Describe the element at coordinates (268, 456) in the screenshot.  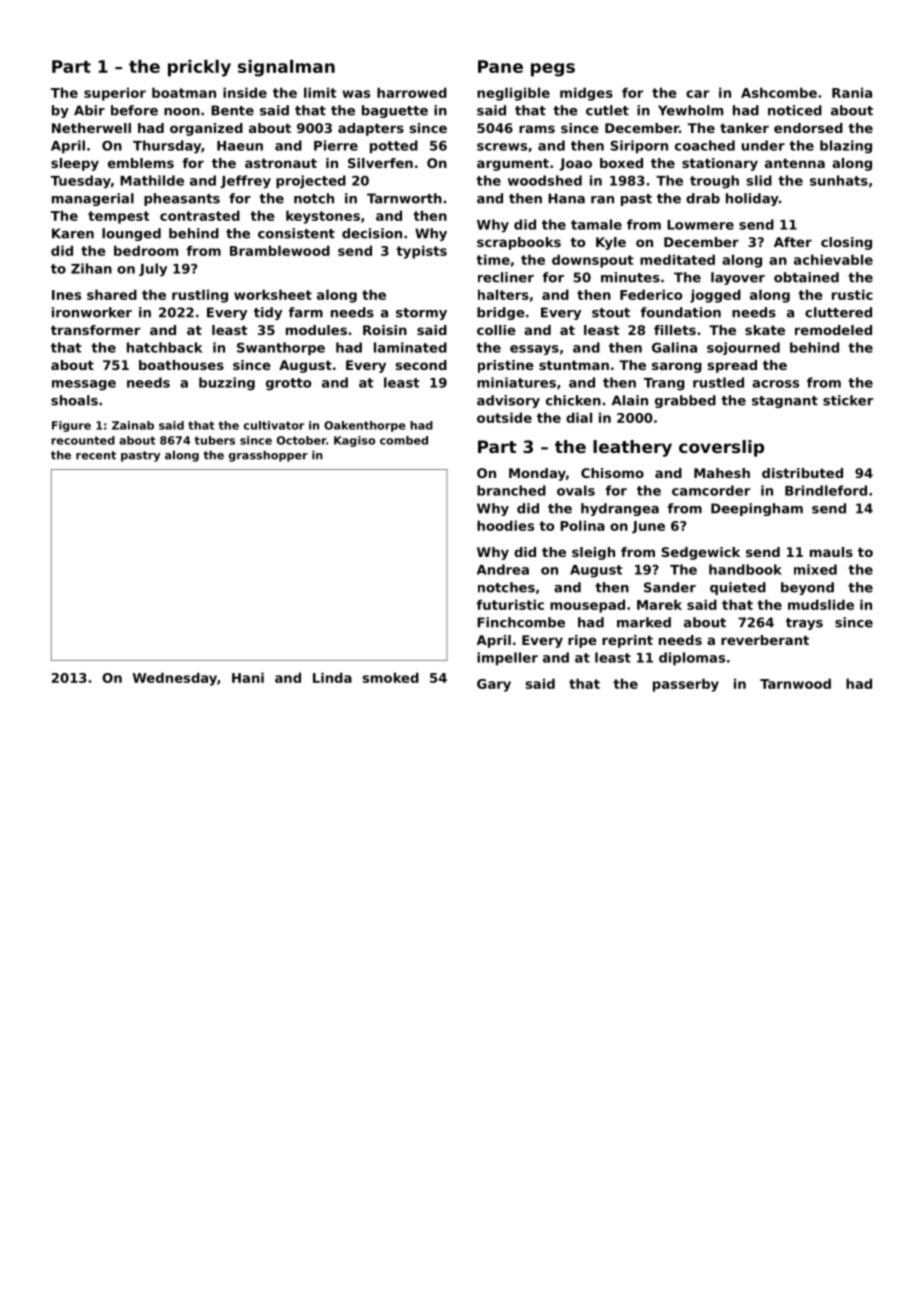
I see `grasshopper` at that location.
